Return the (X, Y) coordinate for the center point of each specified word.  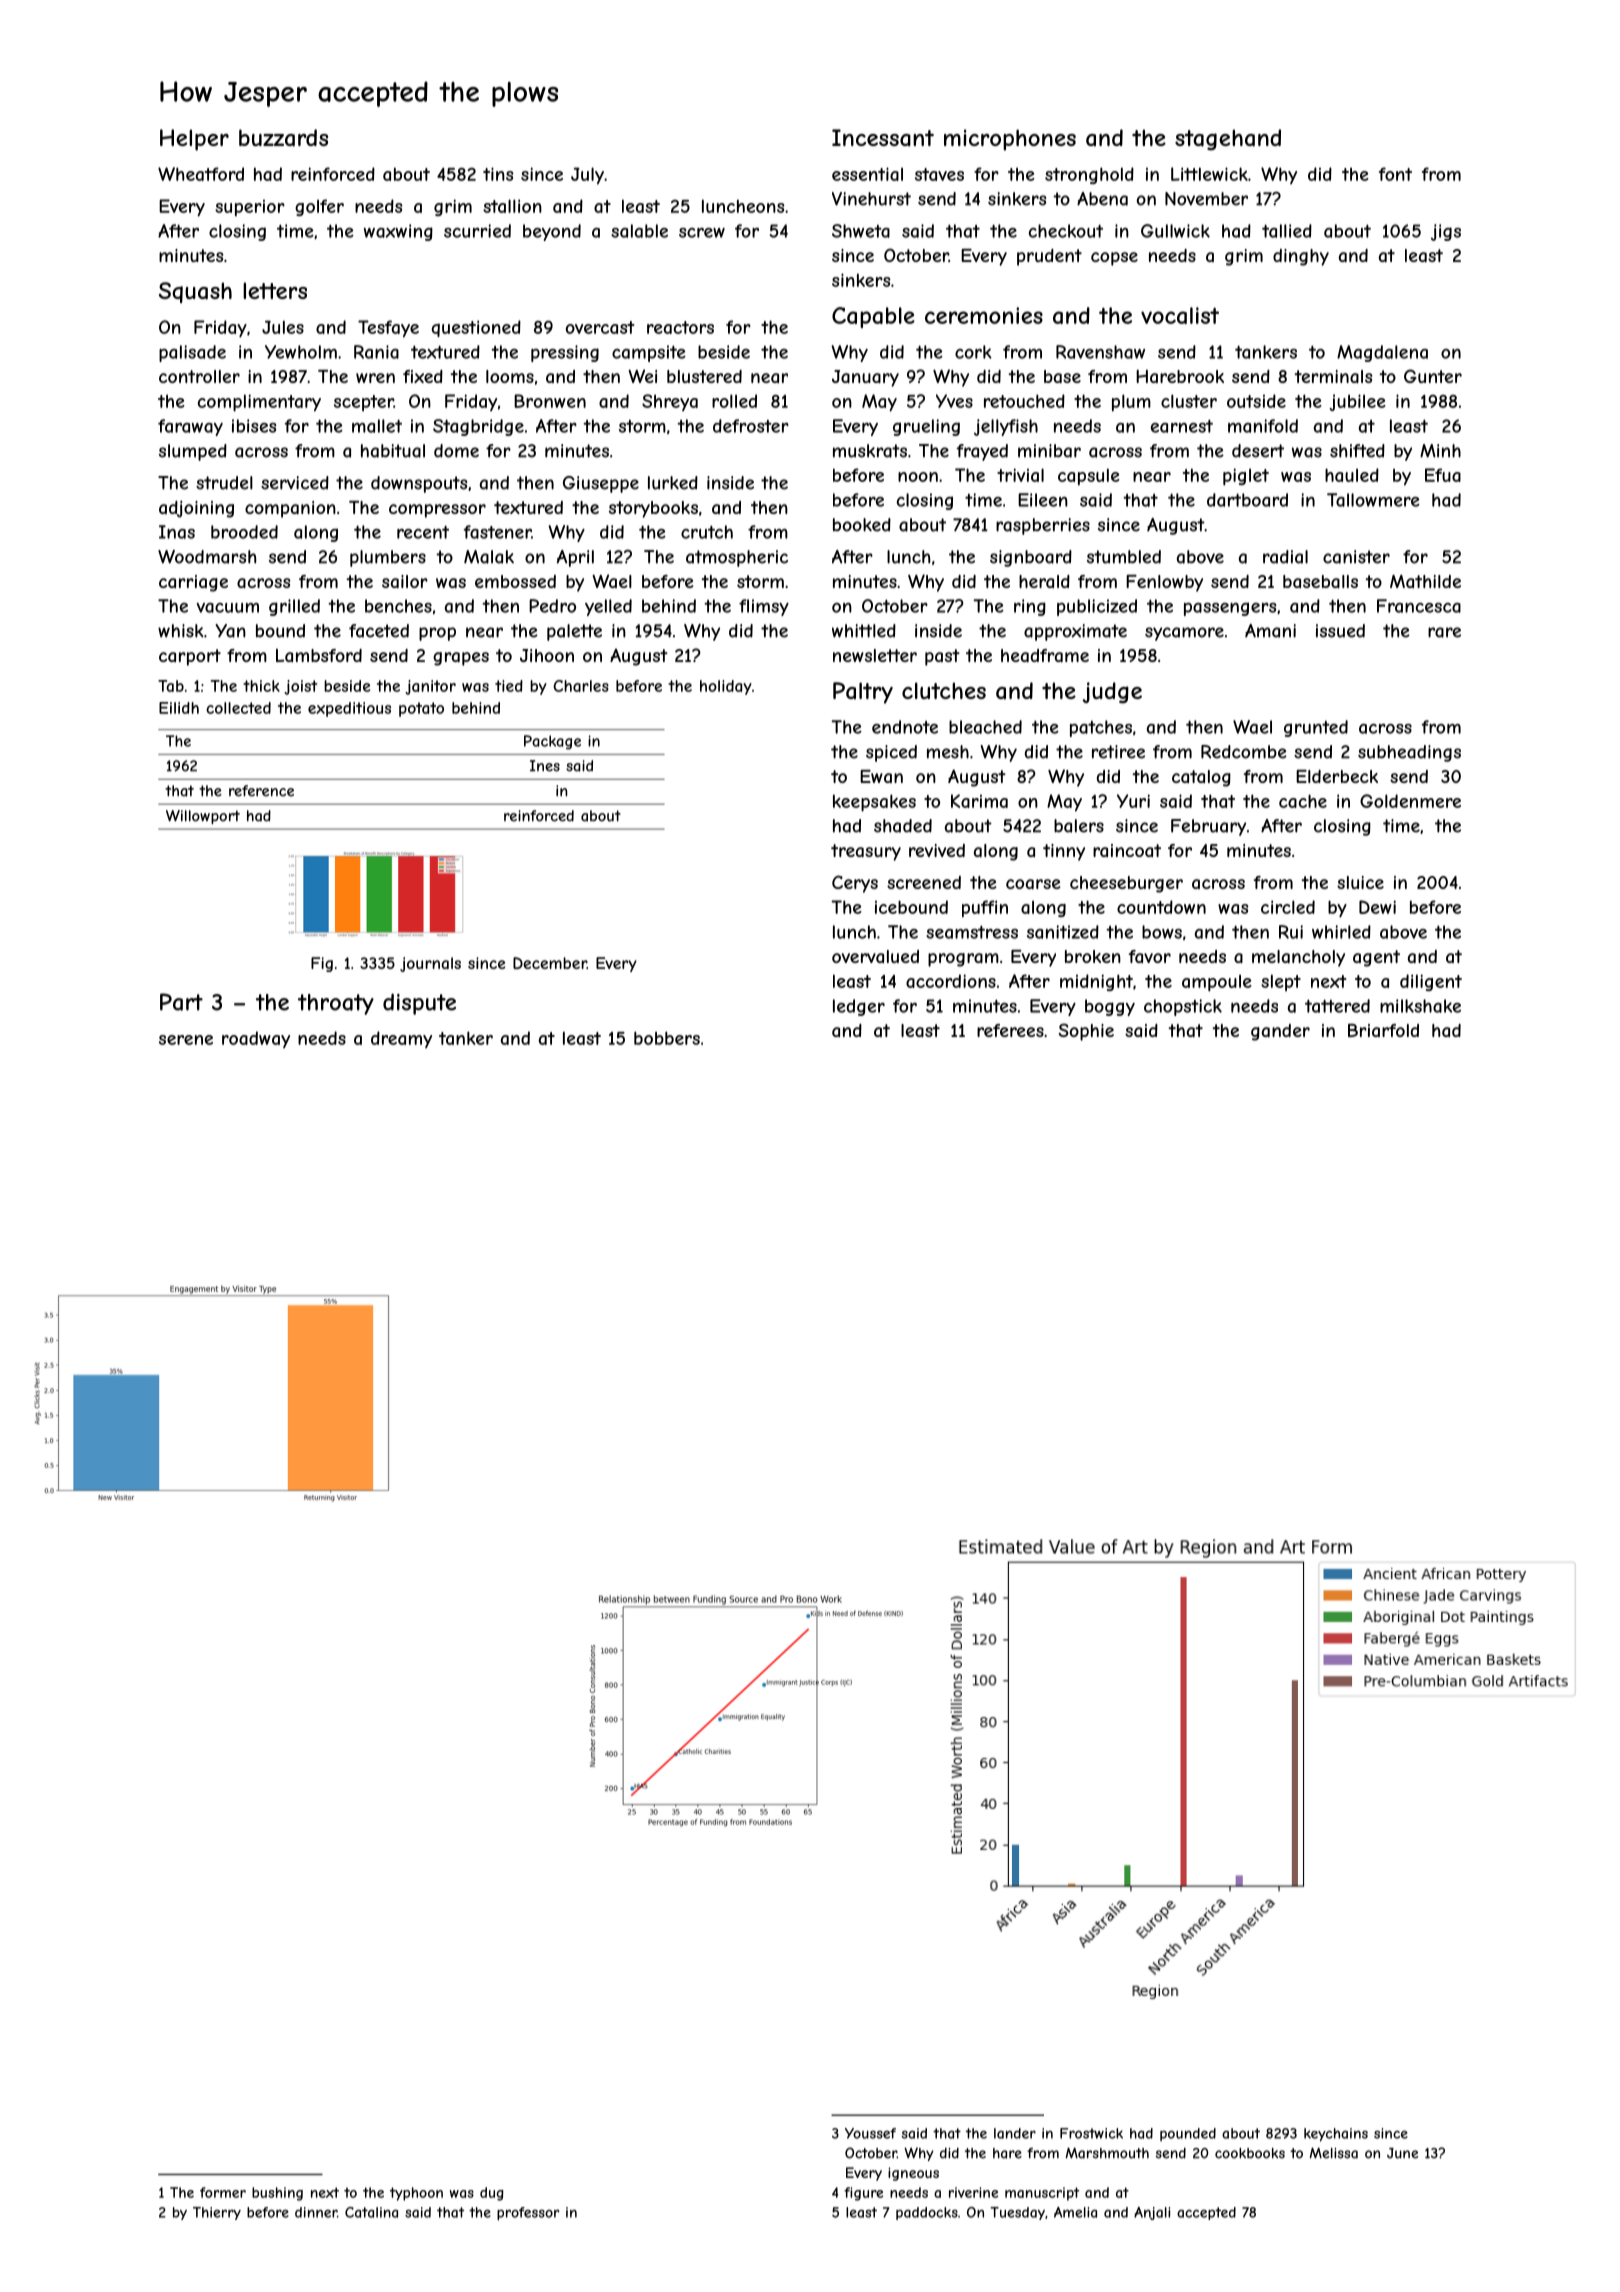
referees (1010, 1030)
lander (1015, 2133)
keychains (1336, 2135)
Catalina (371, 2212)
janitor (430, 687)
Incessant (883, 138)
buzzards (283, 138)
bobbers (667, 1038)
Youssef (870, 2133)
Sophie (1086, 1032)
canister (1356, 557)
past (942, 657)
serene (186, 1040)
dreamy (401, 1039)
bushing (277, 2194)
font (1395, 174)
